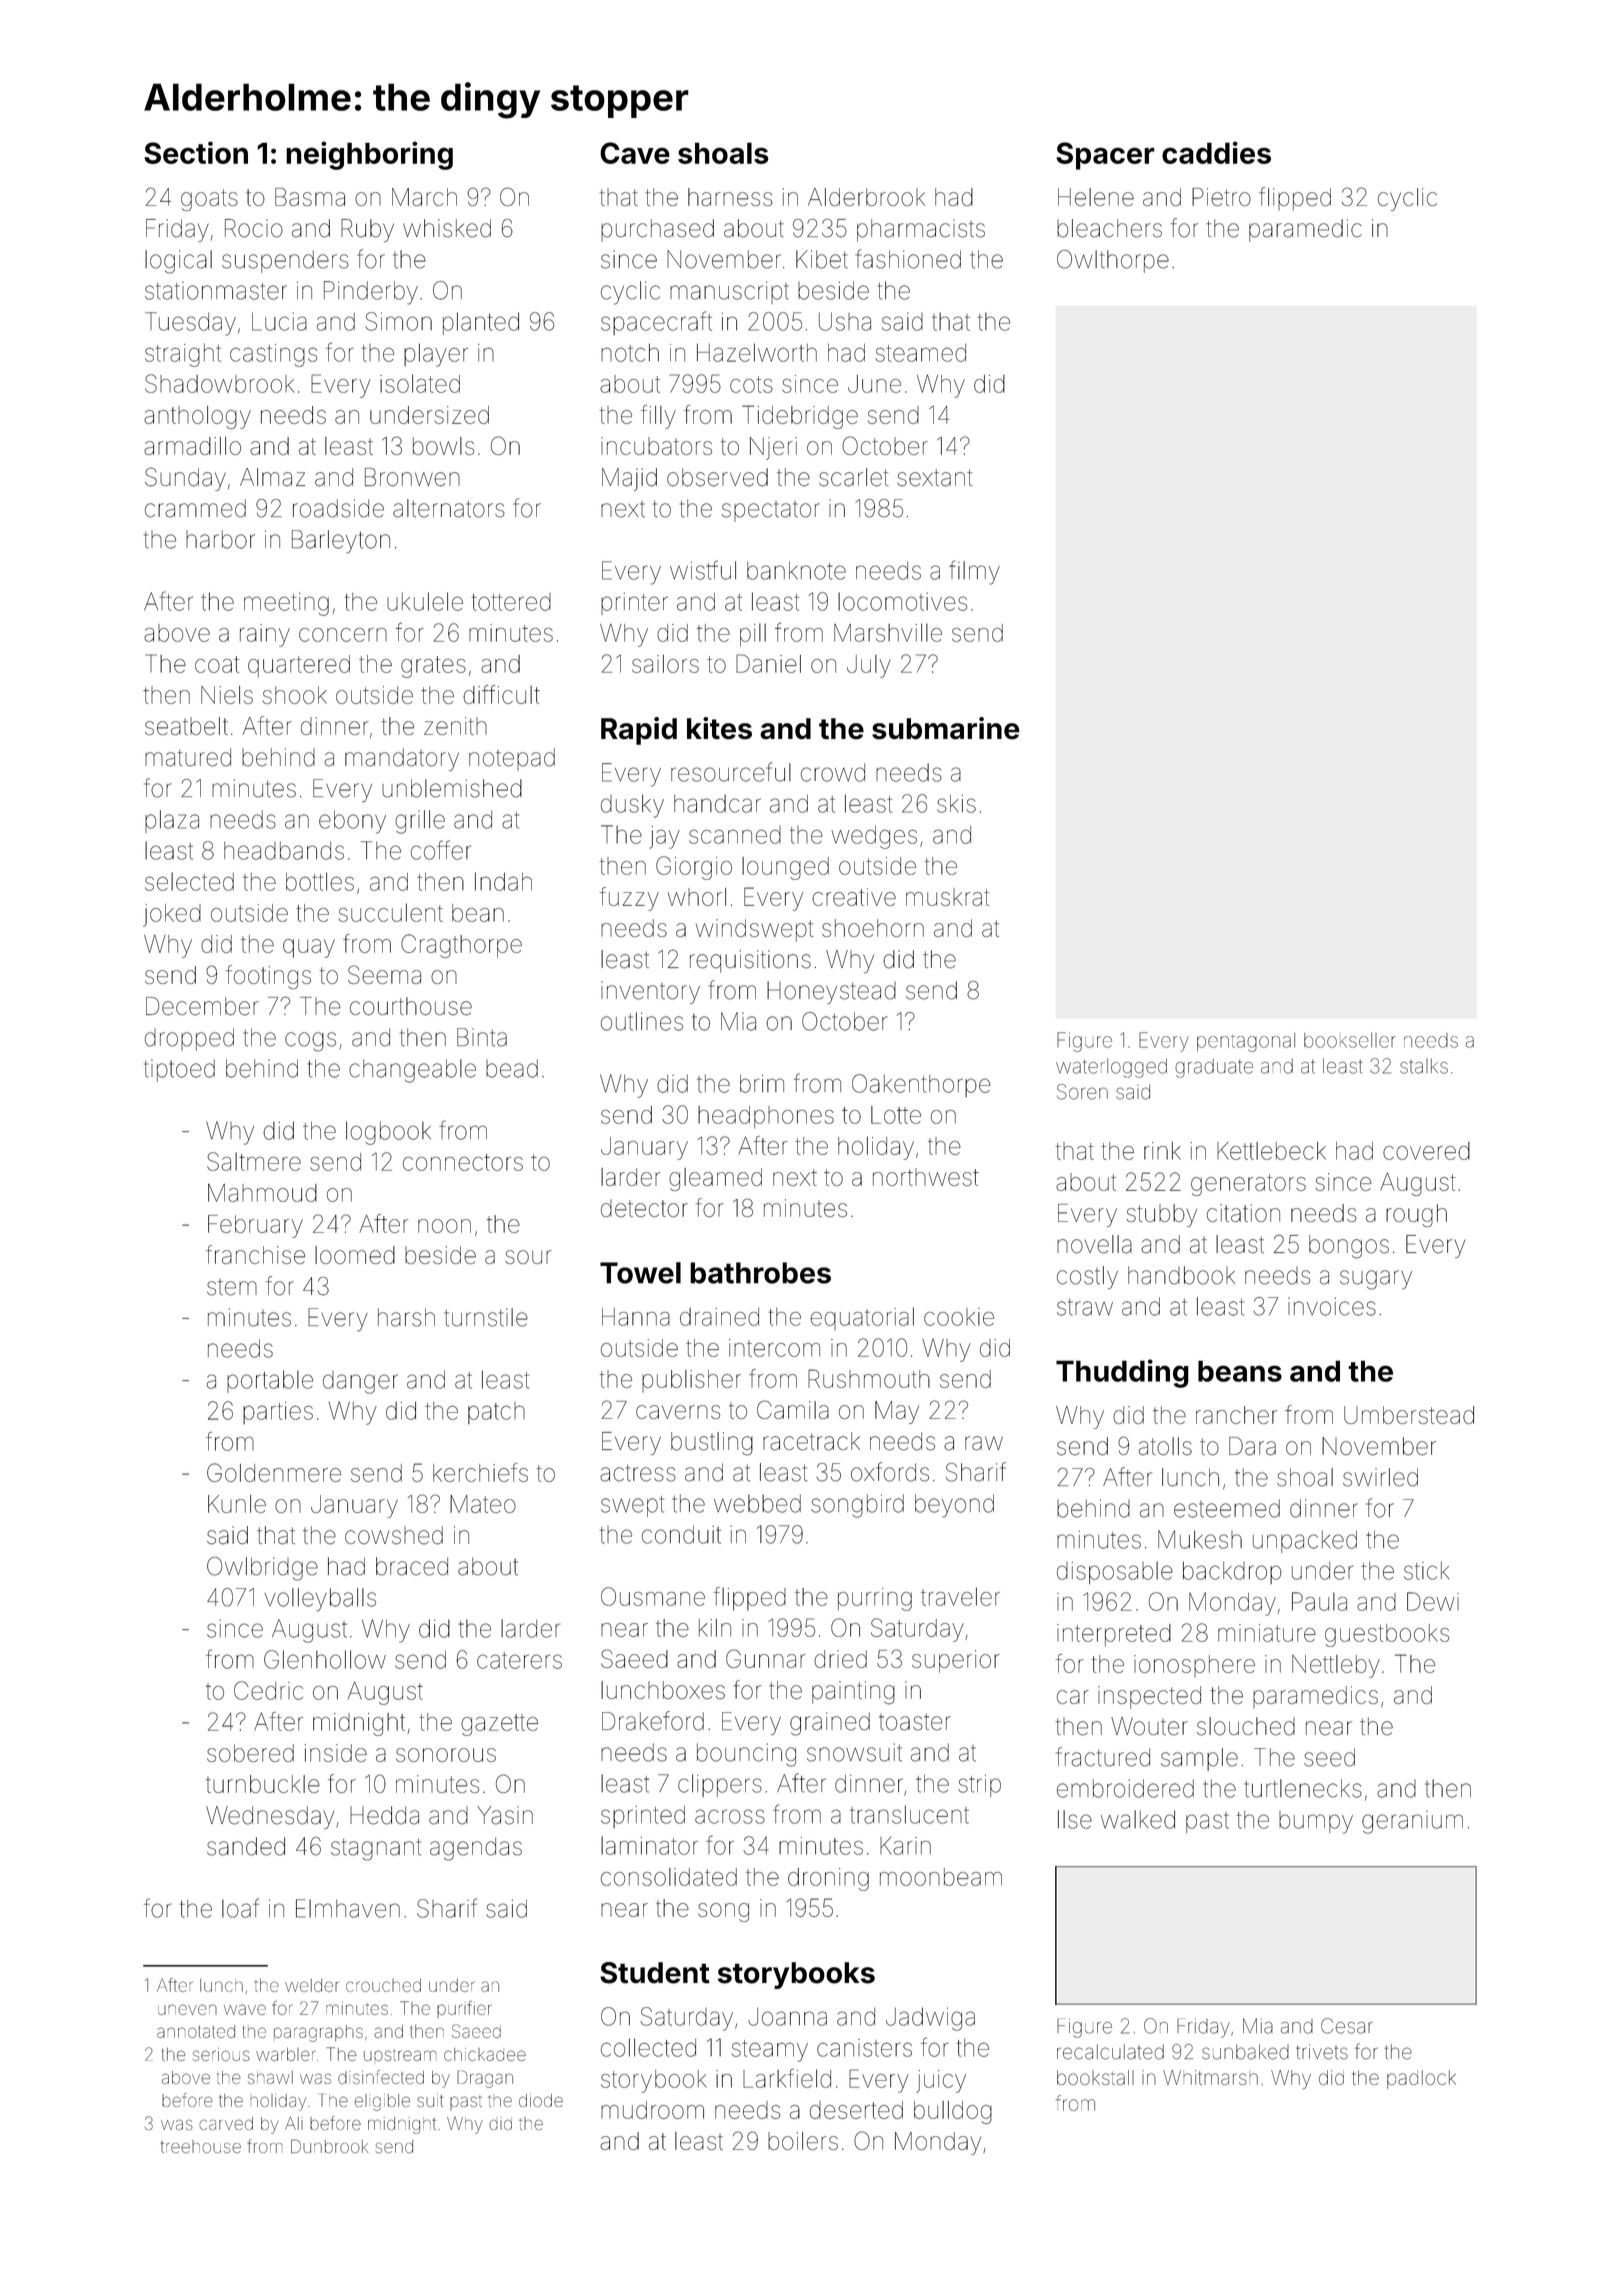 The image size is (1620, 2292). What do you see at coordinates (954, 1506) in the page?
I see `beyond` at bounding box center [954, 1506].
